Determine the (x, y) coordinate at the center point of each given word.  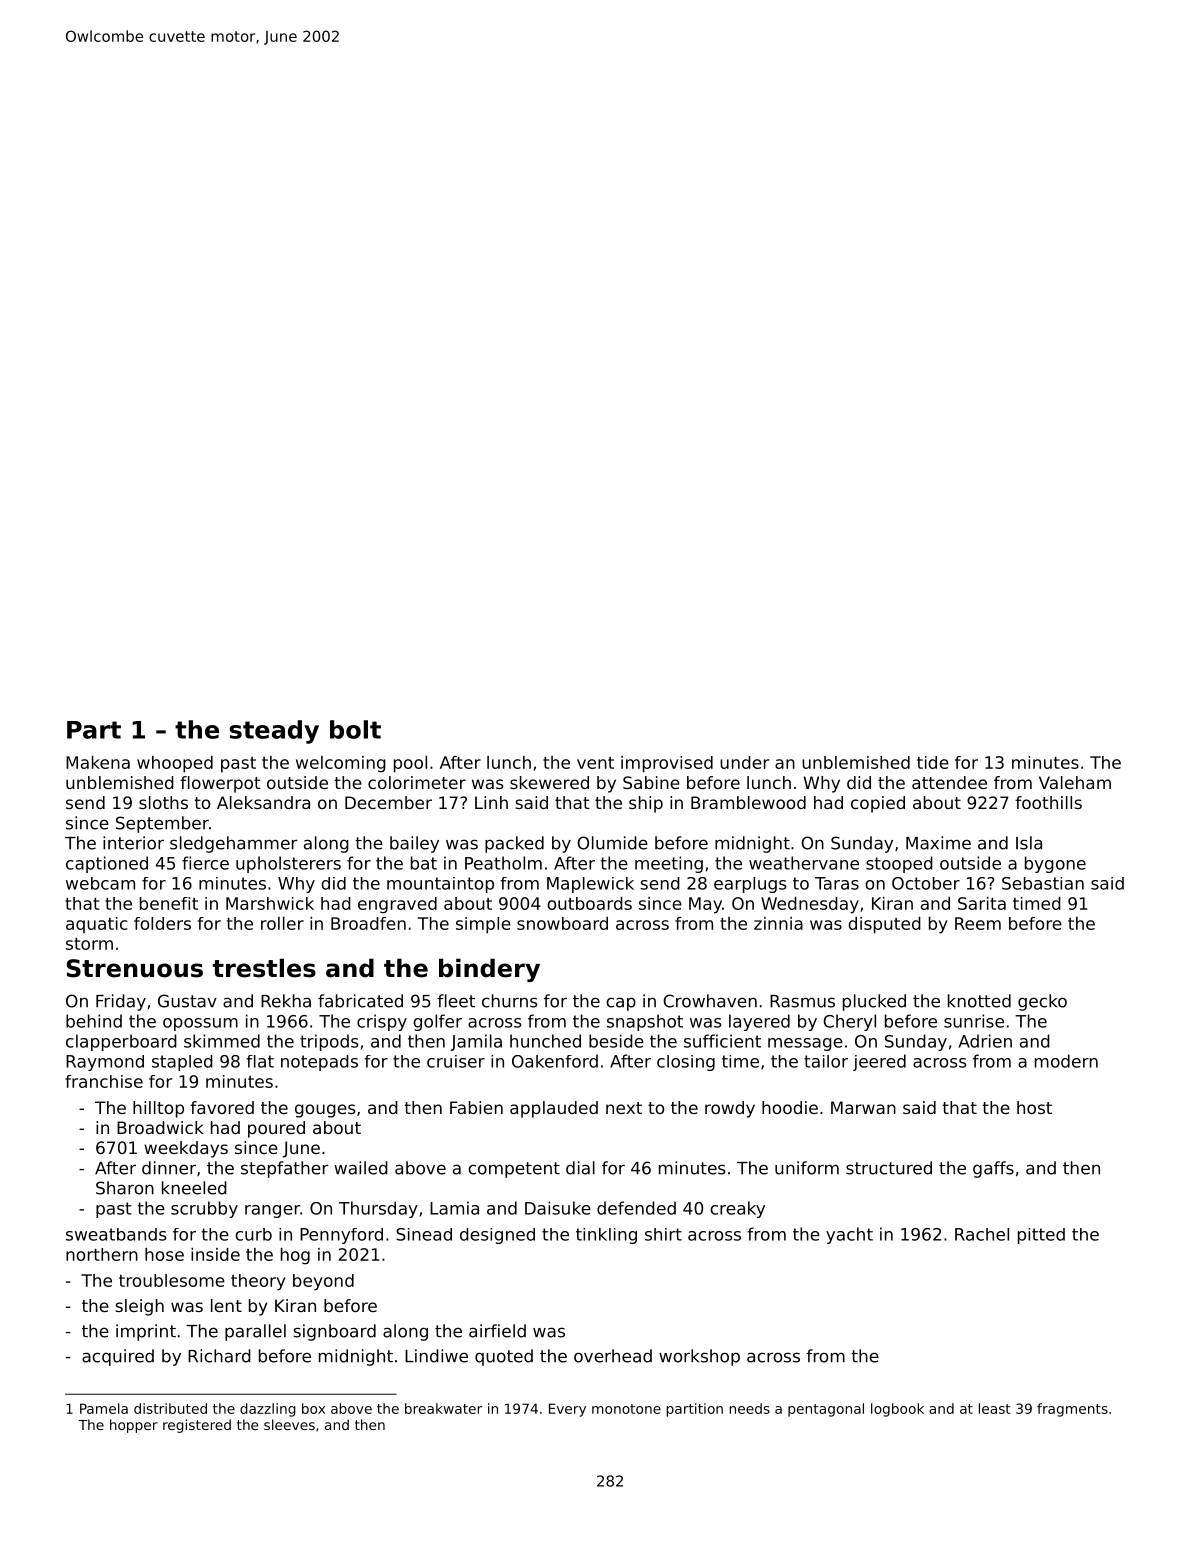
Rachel (982, 1234)
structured (889, 1168)
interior (133, 843)
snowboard (562, 923)
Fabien (476, 1107)
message (805, 1044)
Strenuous (134, 968)
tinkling (606, 1236)
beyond (323, 1282)
